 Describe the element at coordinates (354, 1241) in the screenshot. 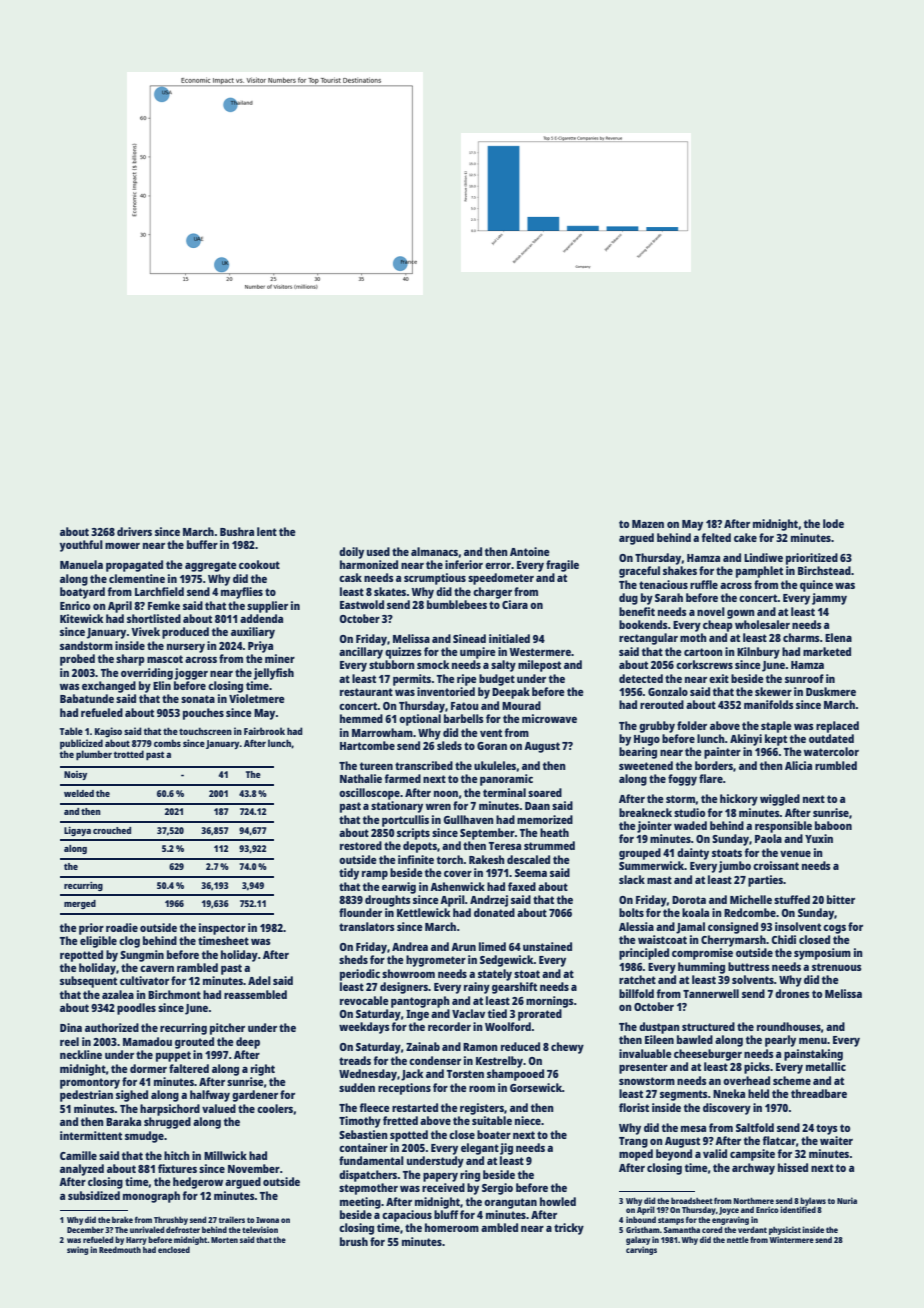

I see `brush` at that location.
